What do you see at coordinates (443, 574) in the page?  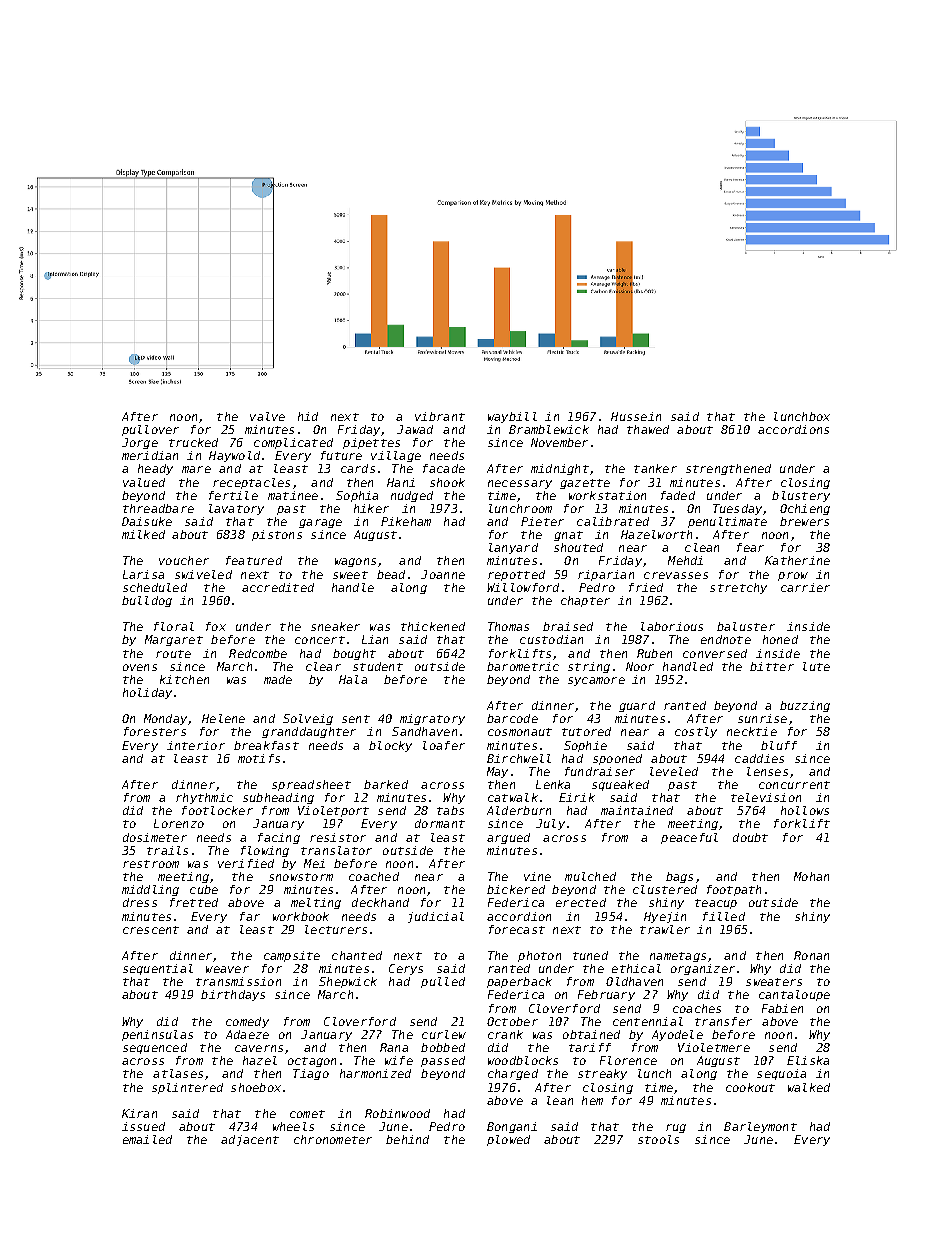 I see `Joanne` at bounding box center [443, 574].
